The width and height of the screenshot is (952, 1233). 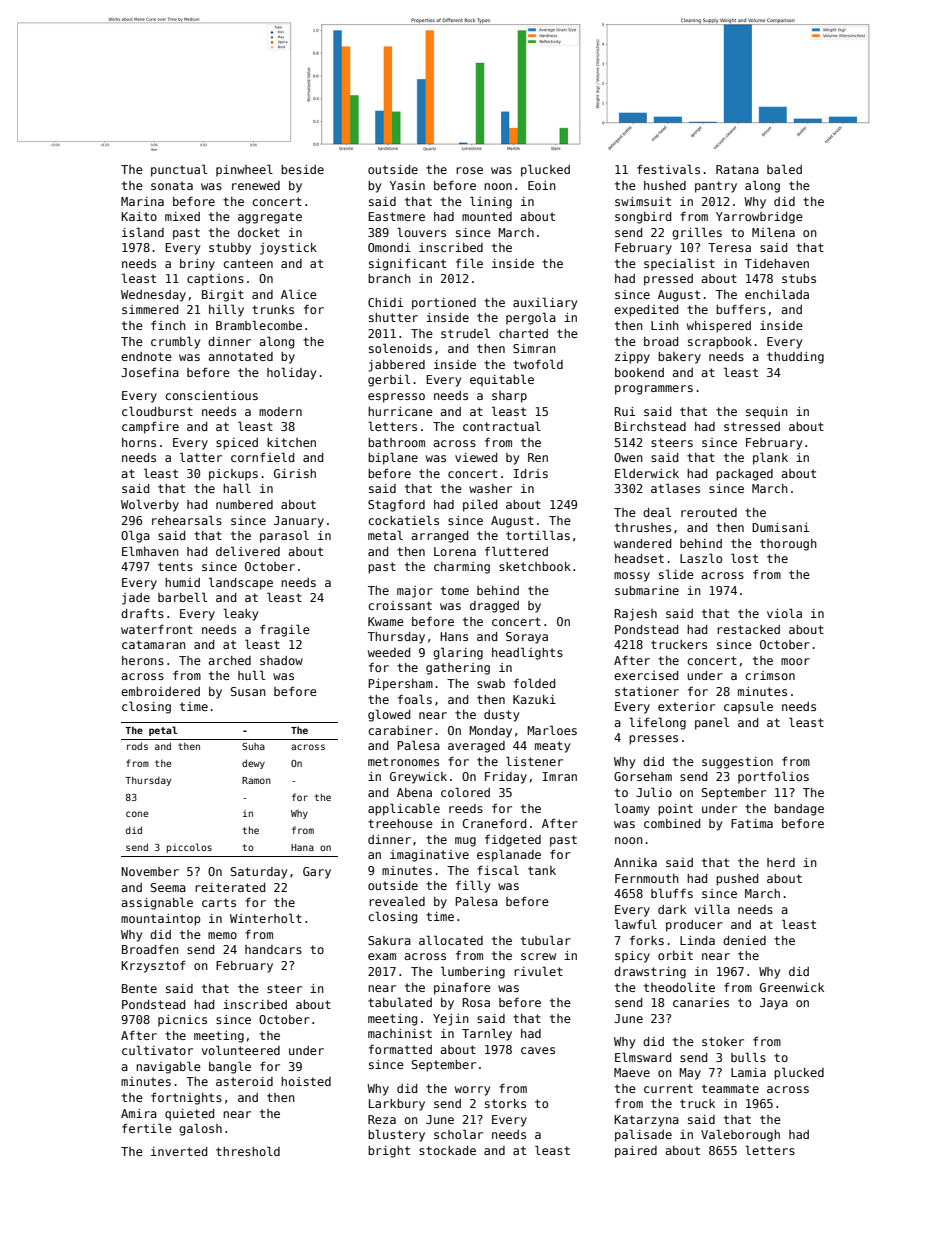 What do you see at coordinates (668, 169) in the screenshot?
I see `festivals` at bounding box center [668, 169].
